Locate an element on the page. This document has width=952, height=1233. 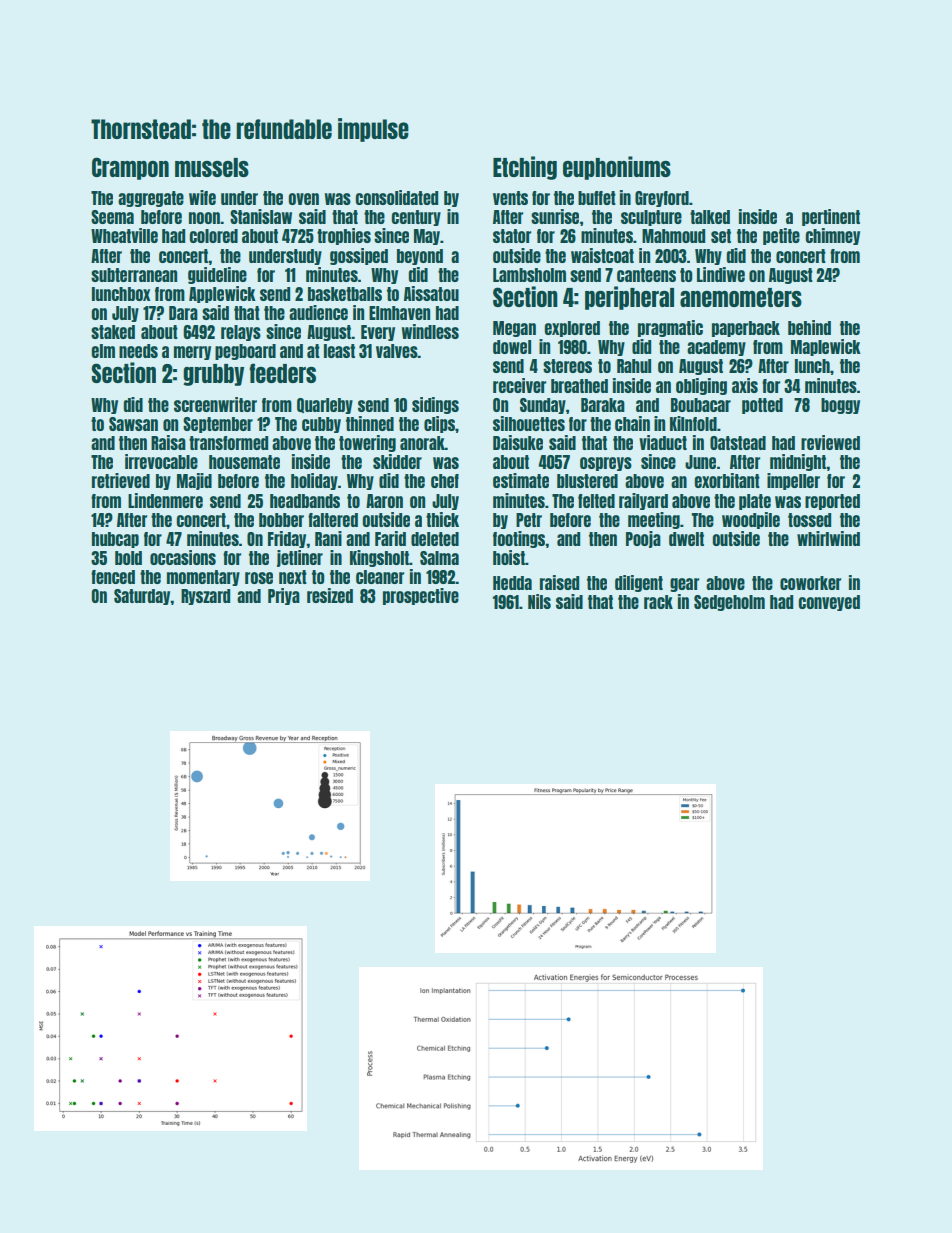
Ryszard is located at coordinates (205, 597).
